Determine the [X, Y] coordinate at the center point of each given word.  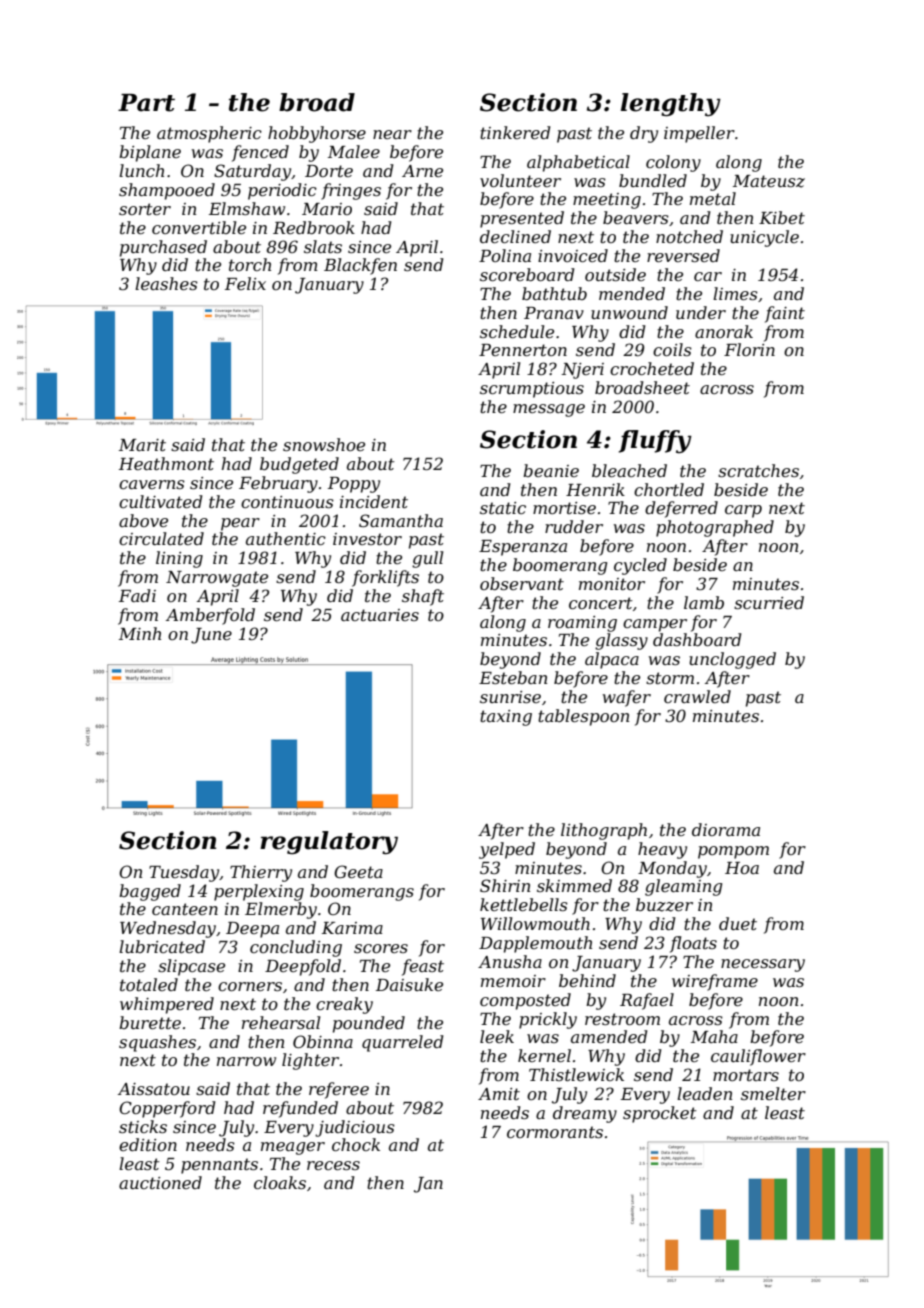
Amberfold [210, 616]
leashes [166, 283]
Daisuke [409, 984]
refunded [300, 1109]
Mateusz [769, 181]
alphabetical [578, 163]
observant [522, 583]
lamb [704, 602]
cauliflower [758, 1057]
